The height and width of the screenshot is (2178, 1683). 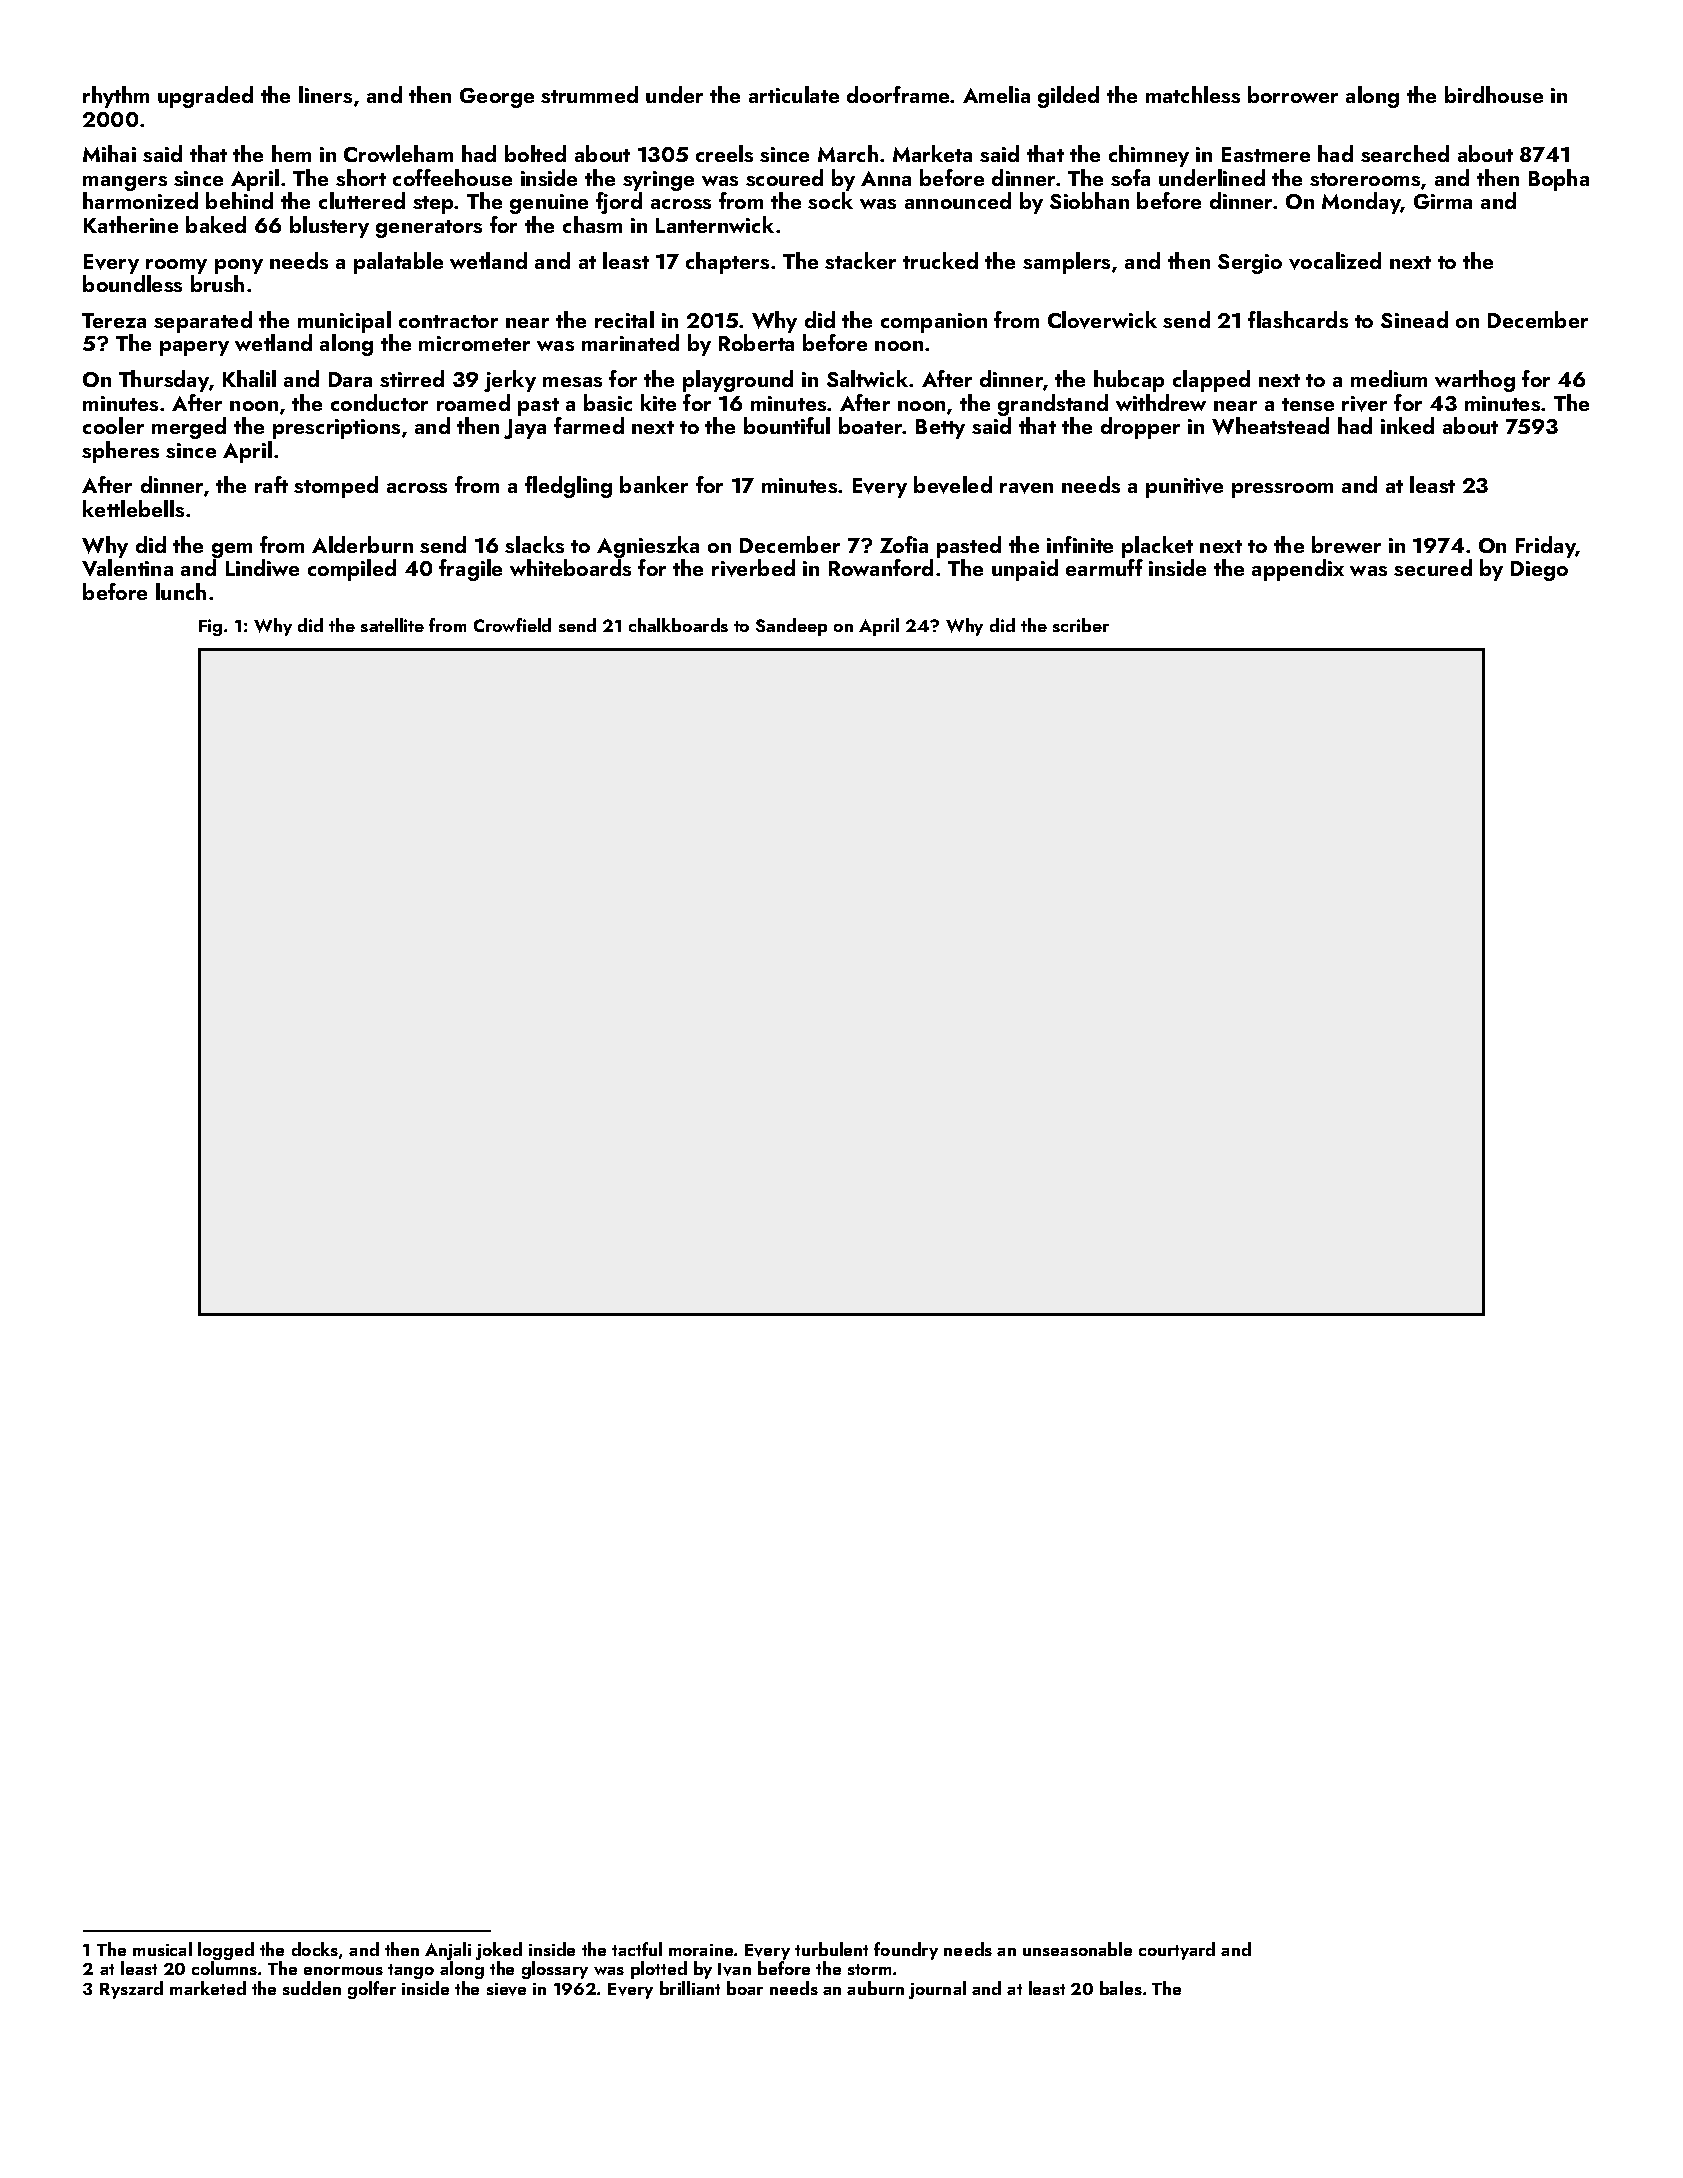 I want to click on clapped, so click(x=1211, y=381).
